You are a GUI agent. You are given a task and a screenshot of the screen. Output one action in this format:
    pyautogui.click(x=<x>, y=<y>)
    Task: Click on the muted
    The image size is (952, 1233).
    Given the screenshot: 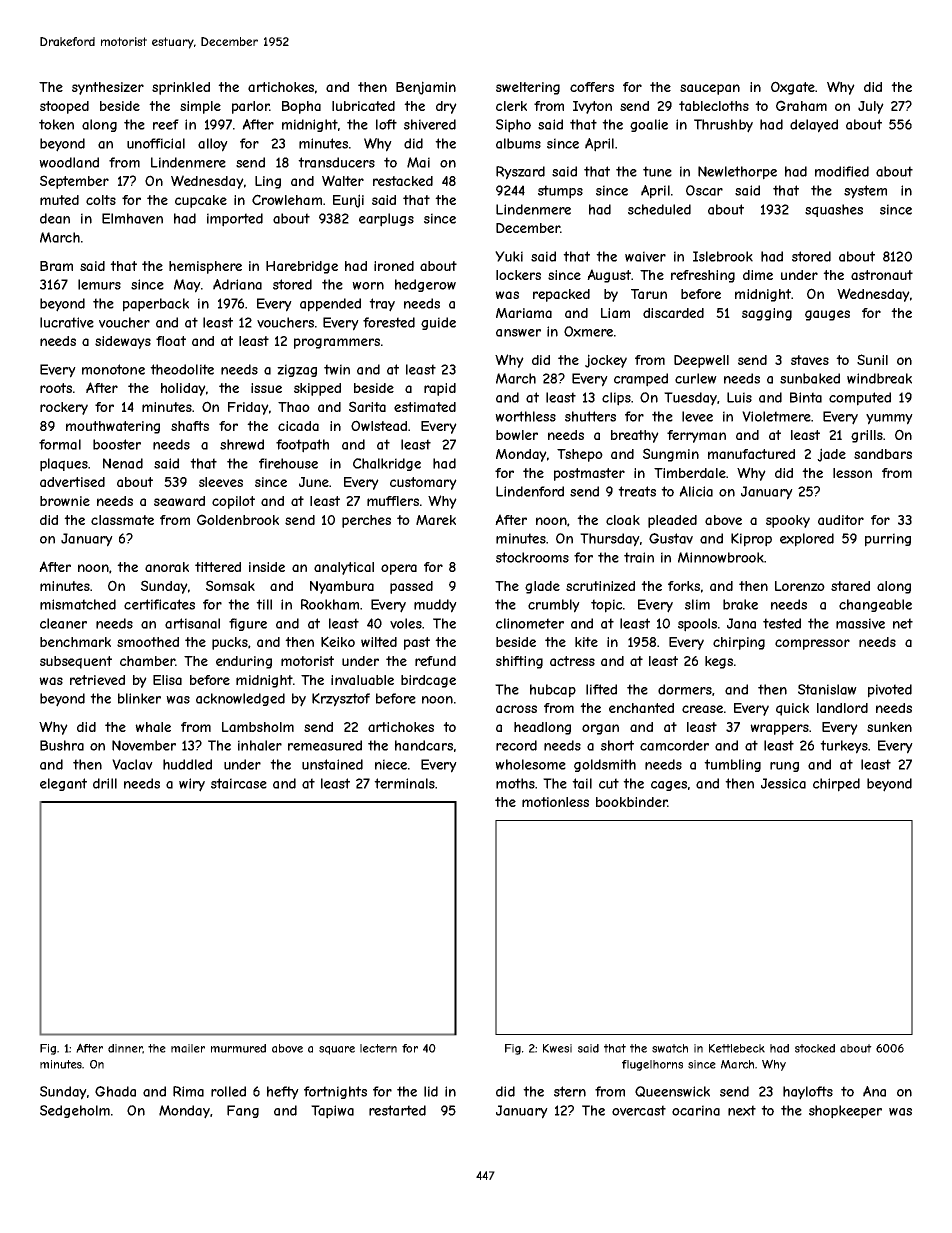 What is the action you would take?
    pyautogui.click(x=59, y=200)
